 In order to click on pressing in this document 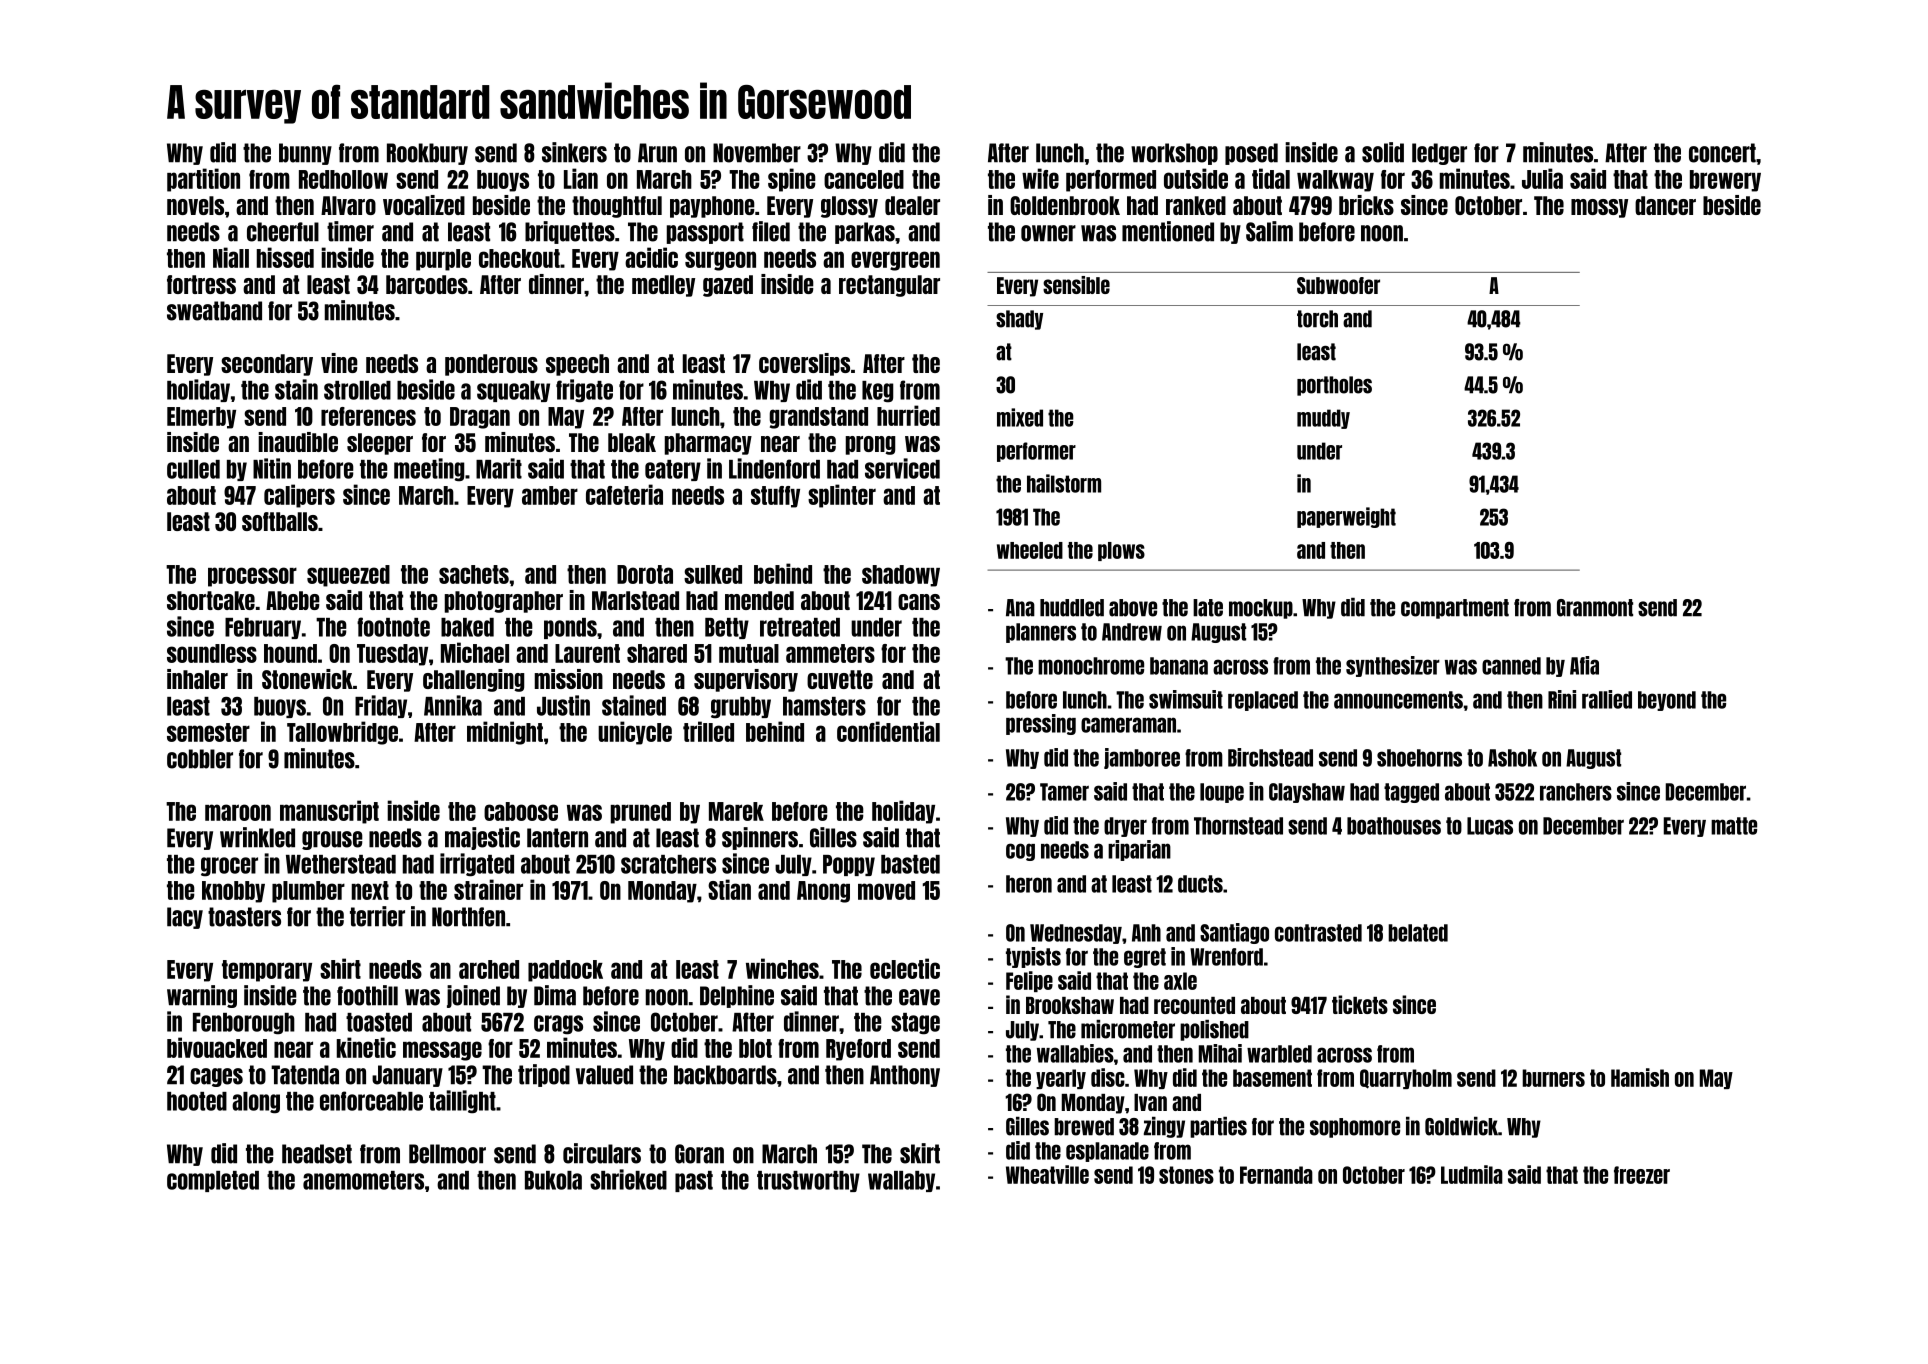, I will do `click(1041, 724)`.
